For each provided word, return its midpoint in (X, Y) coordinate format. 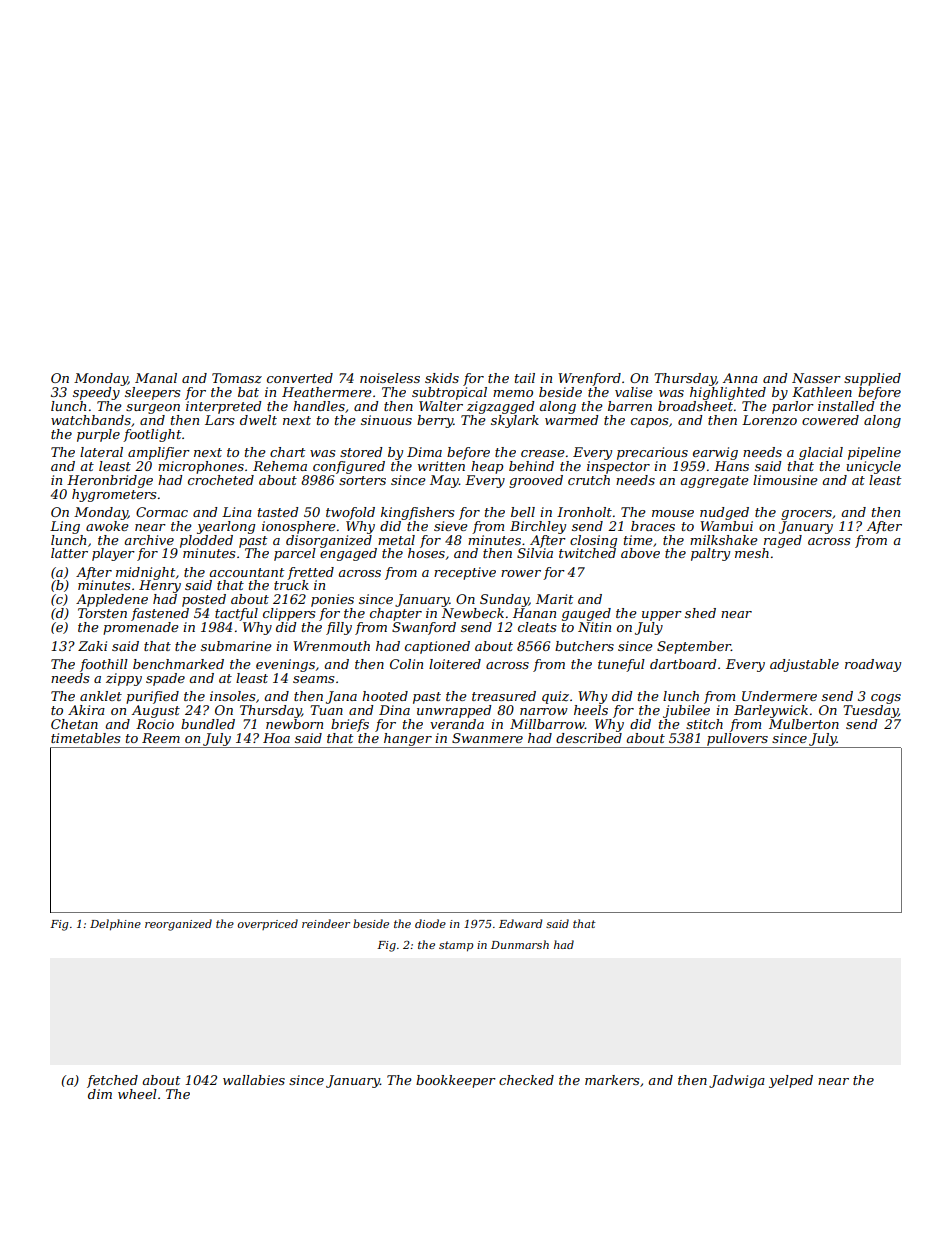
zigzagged (501, 407)
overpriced (268, 924)
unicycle (873, 467)
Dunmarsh (520, 944)
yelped (791, 1081)
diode (430, 923)
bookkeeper (456, 1081)
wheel (137, 1094)
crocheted (221, 480)
